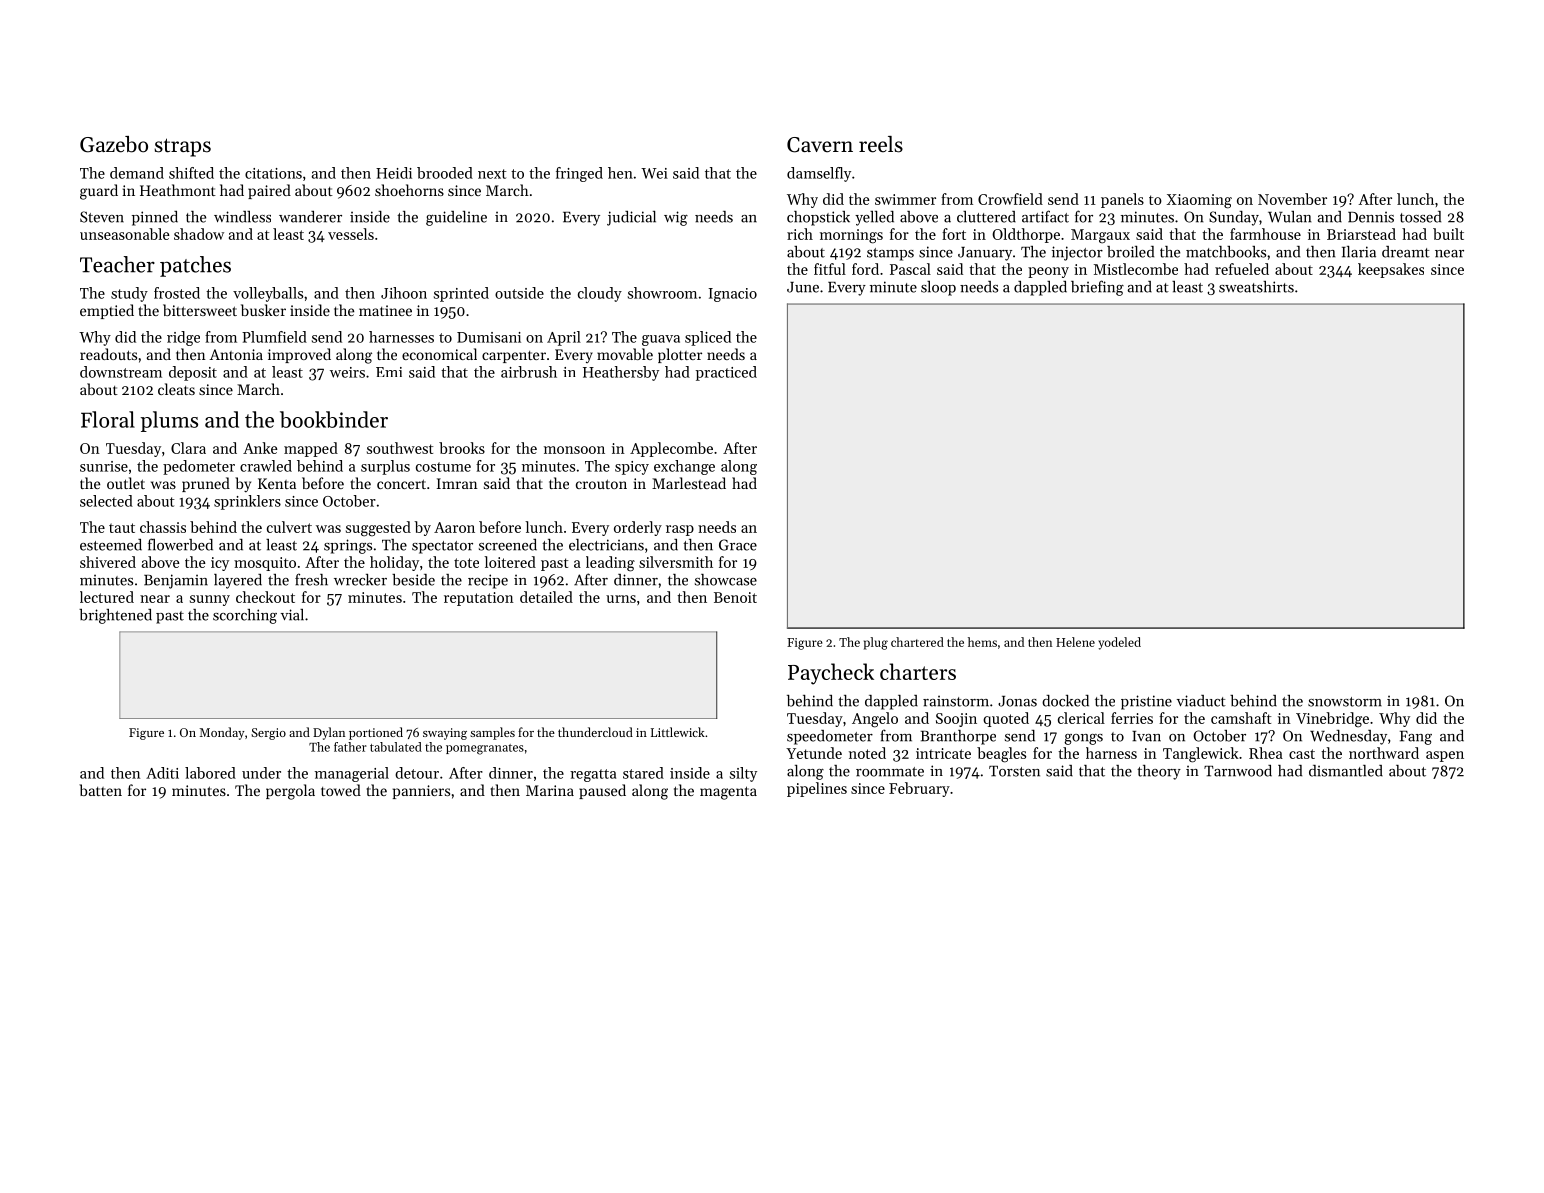 This image has height=1193, width=1544. What do you see at coordinates (671, 449) in the image?
I see `Applecombe` at bounding box center [671, 449].
